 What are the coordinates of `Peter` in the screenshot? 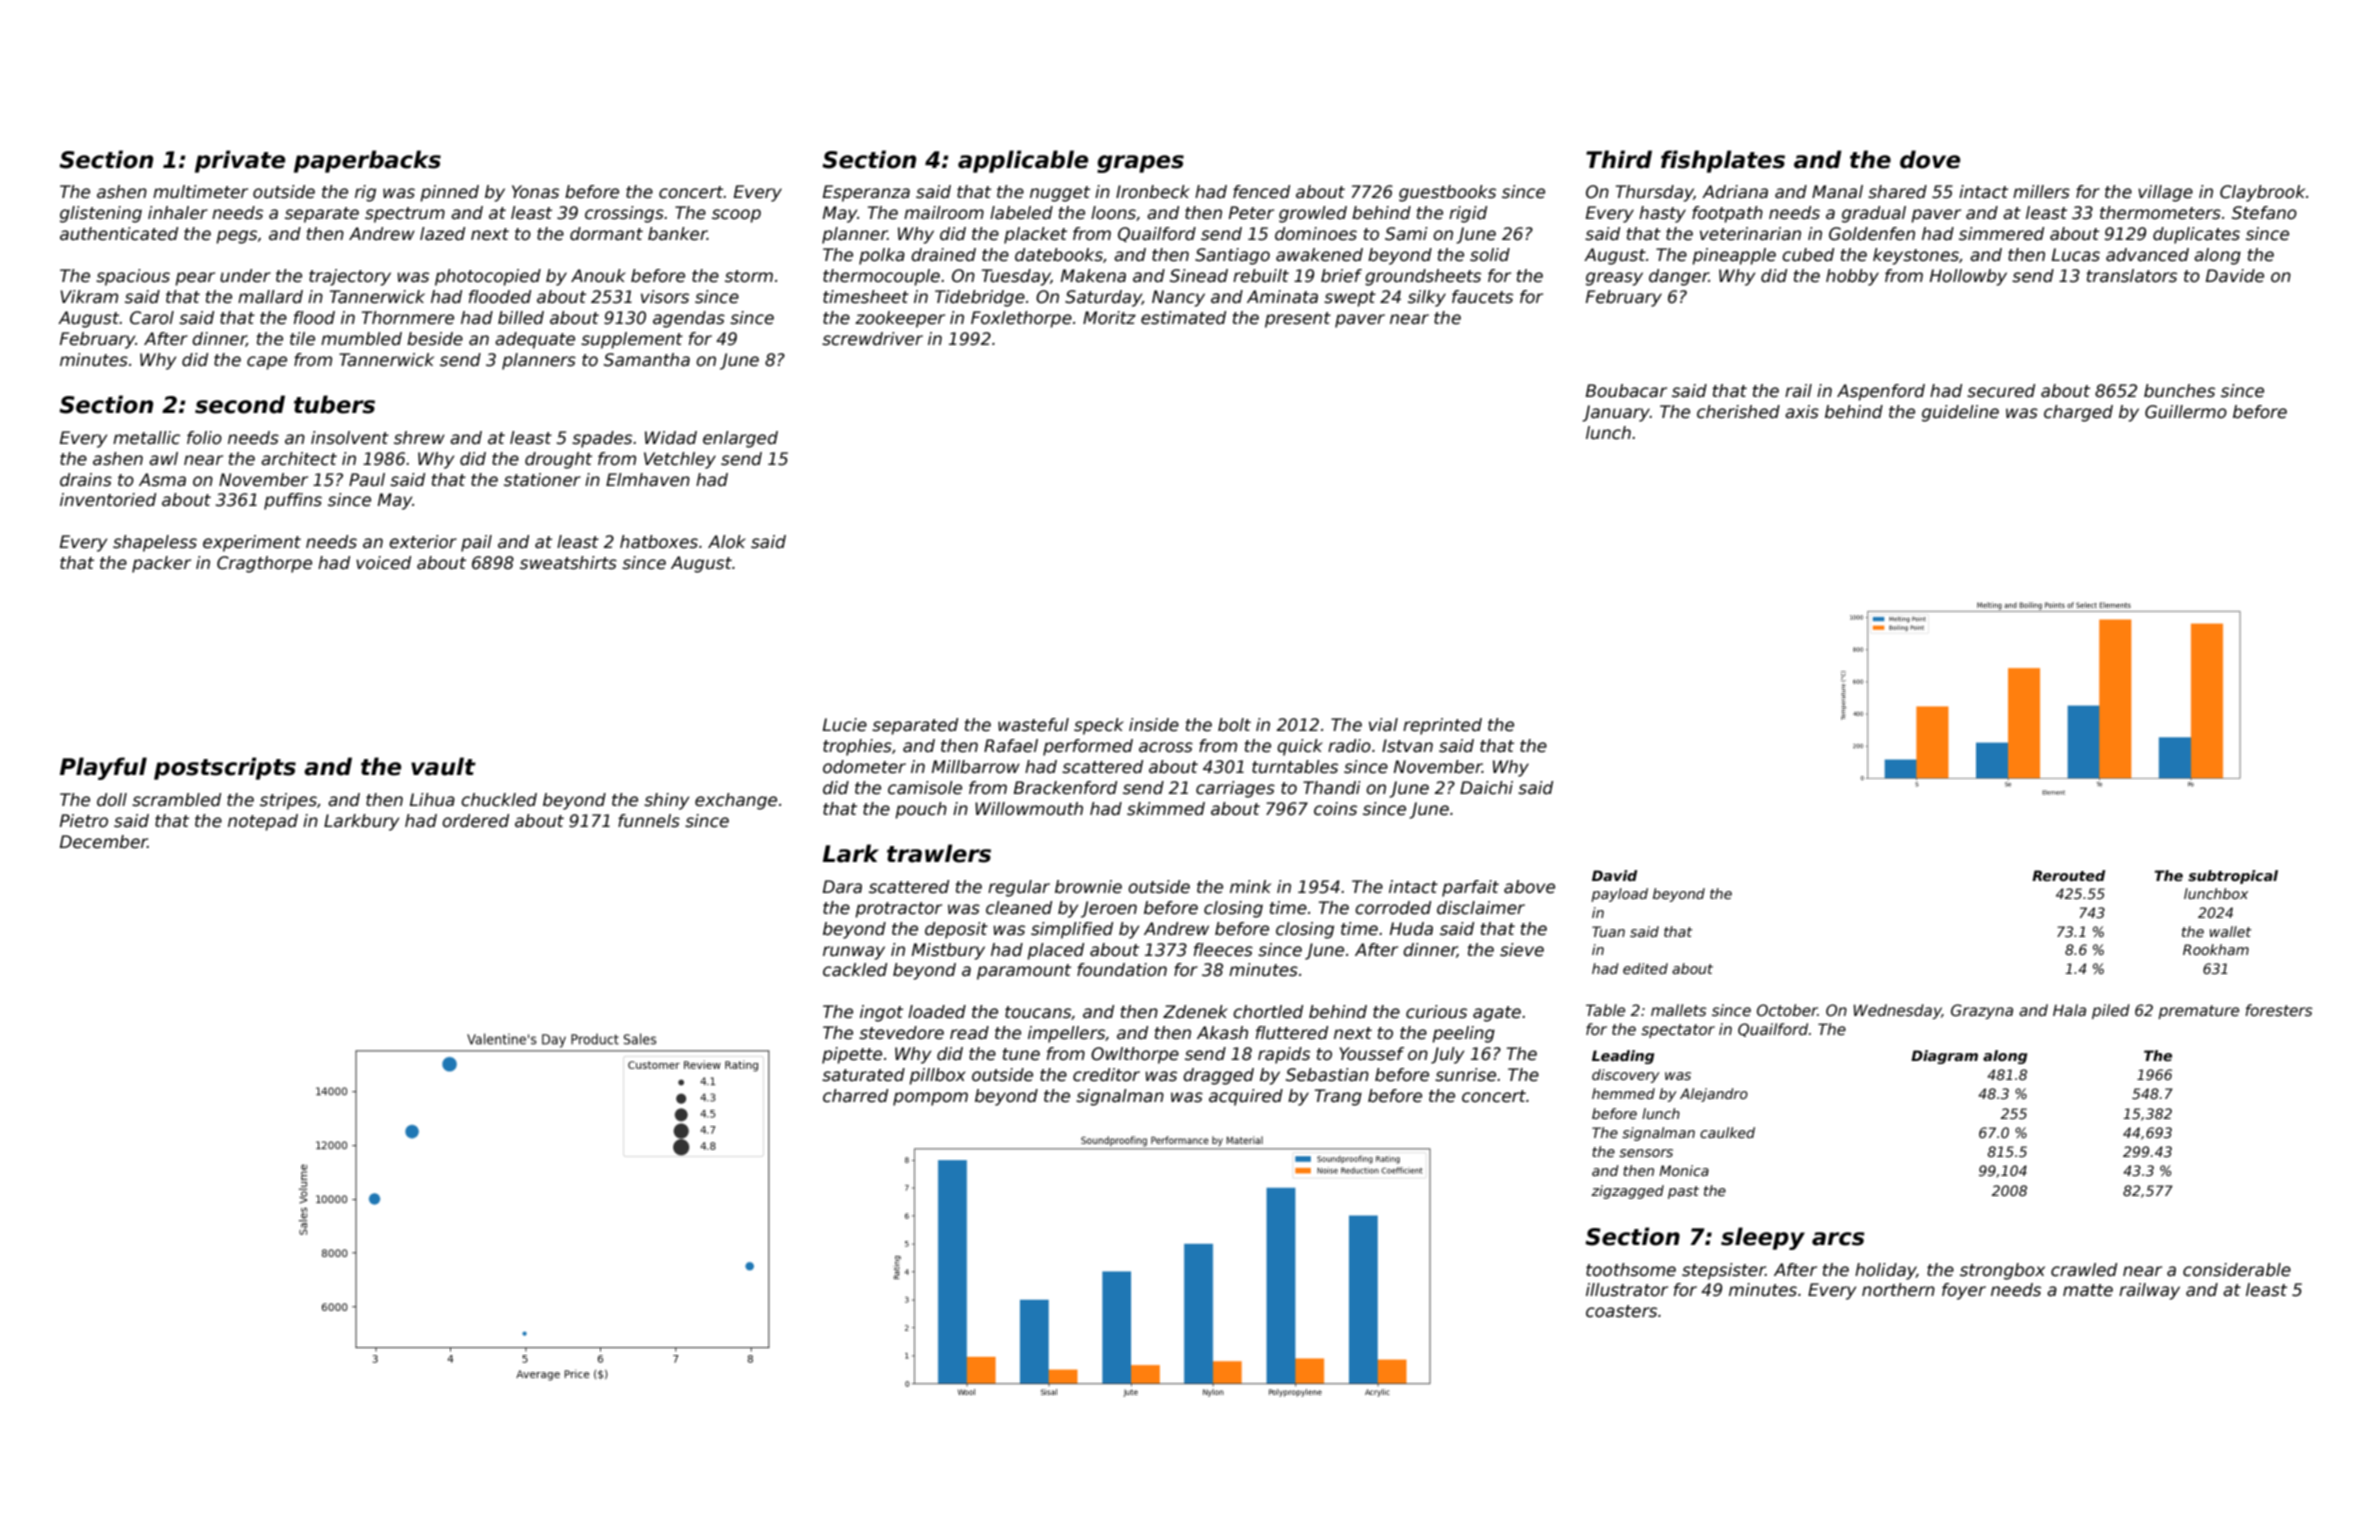 It's located at (1251, 213).
